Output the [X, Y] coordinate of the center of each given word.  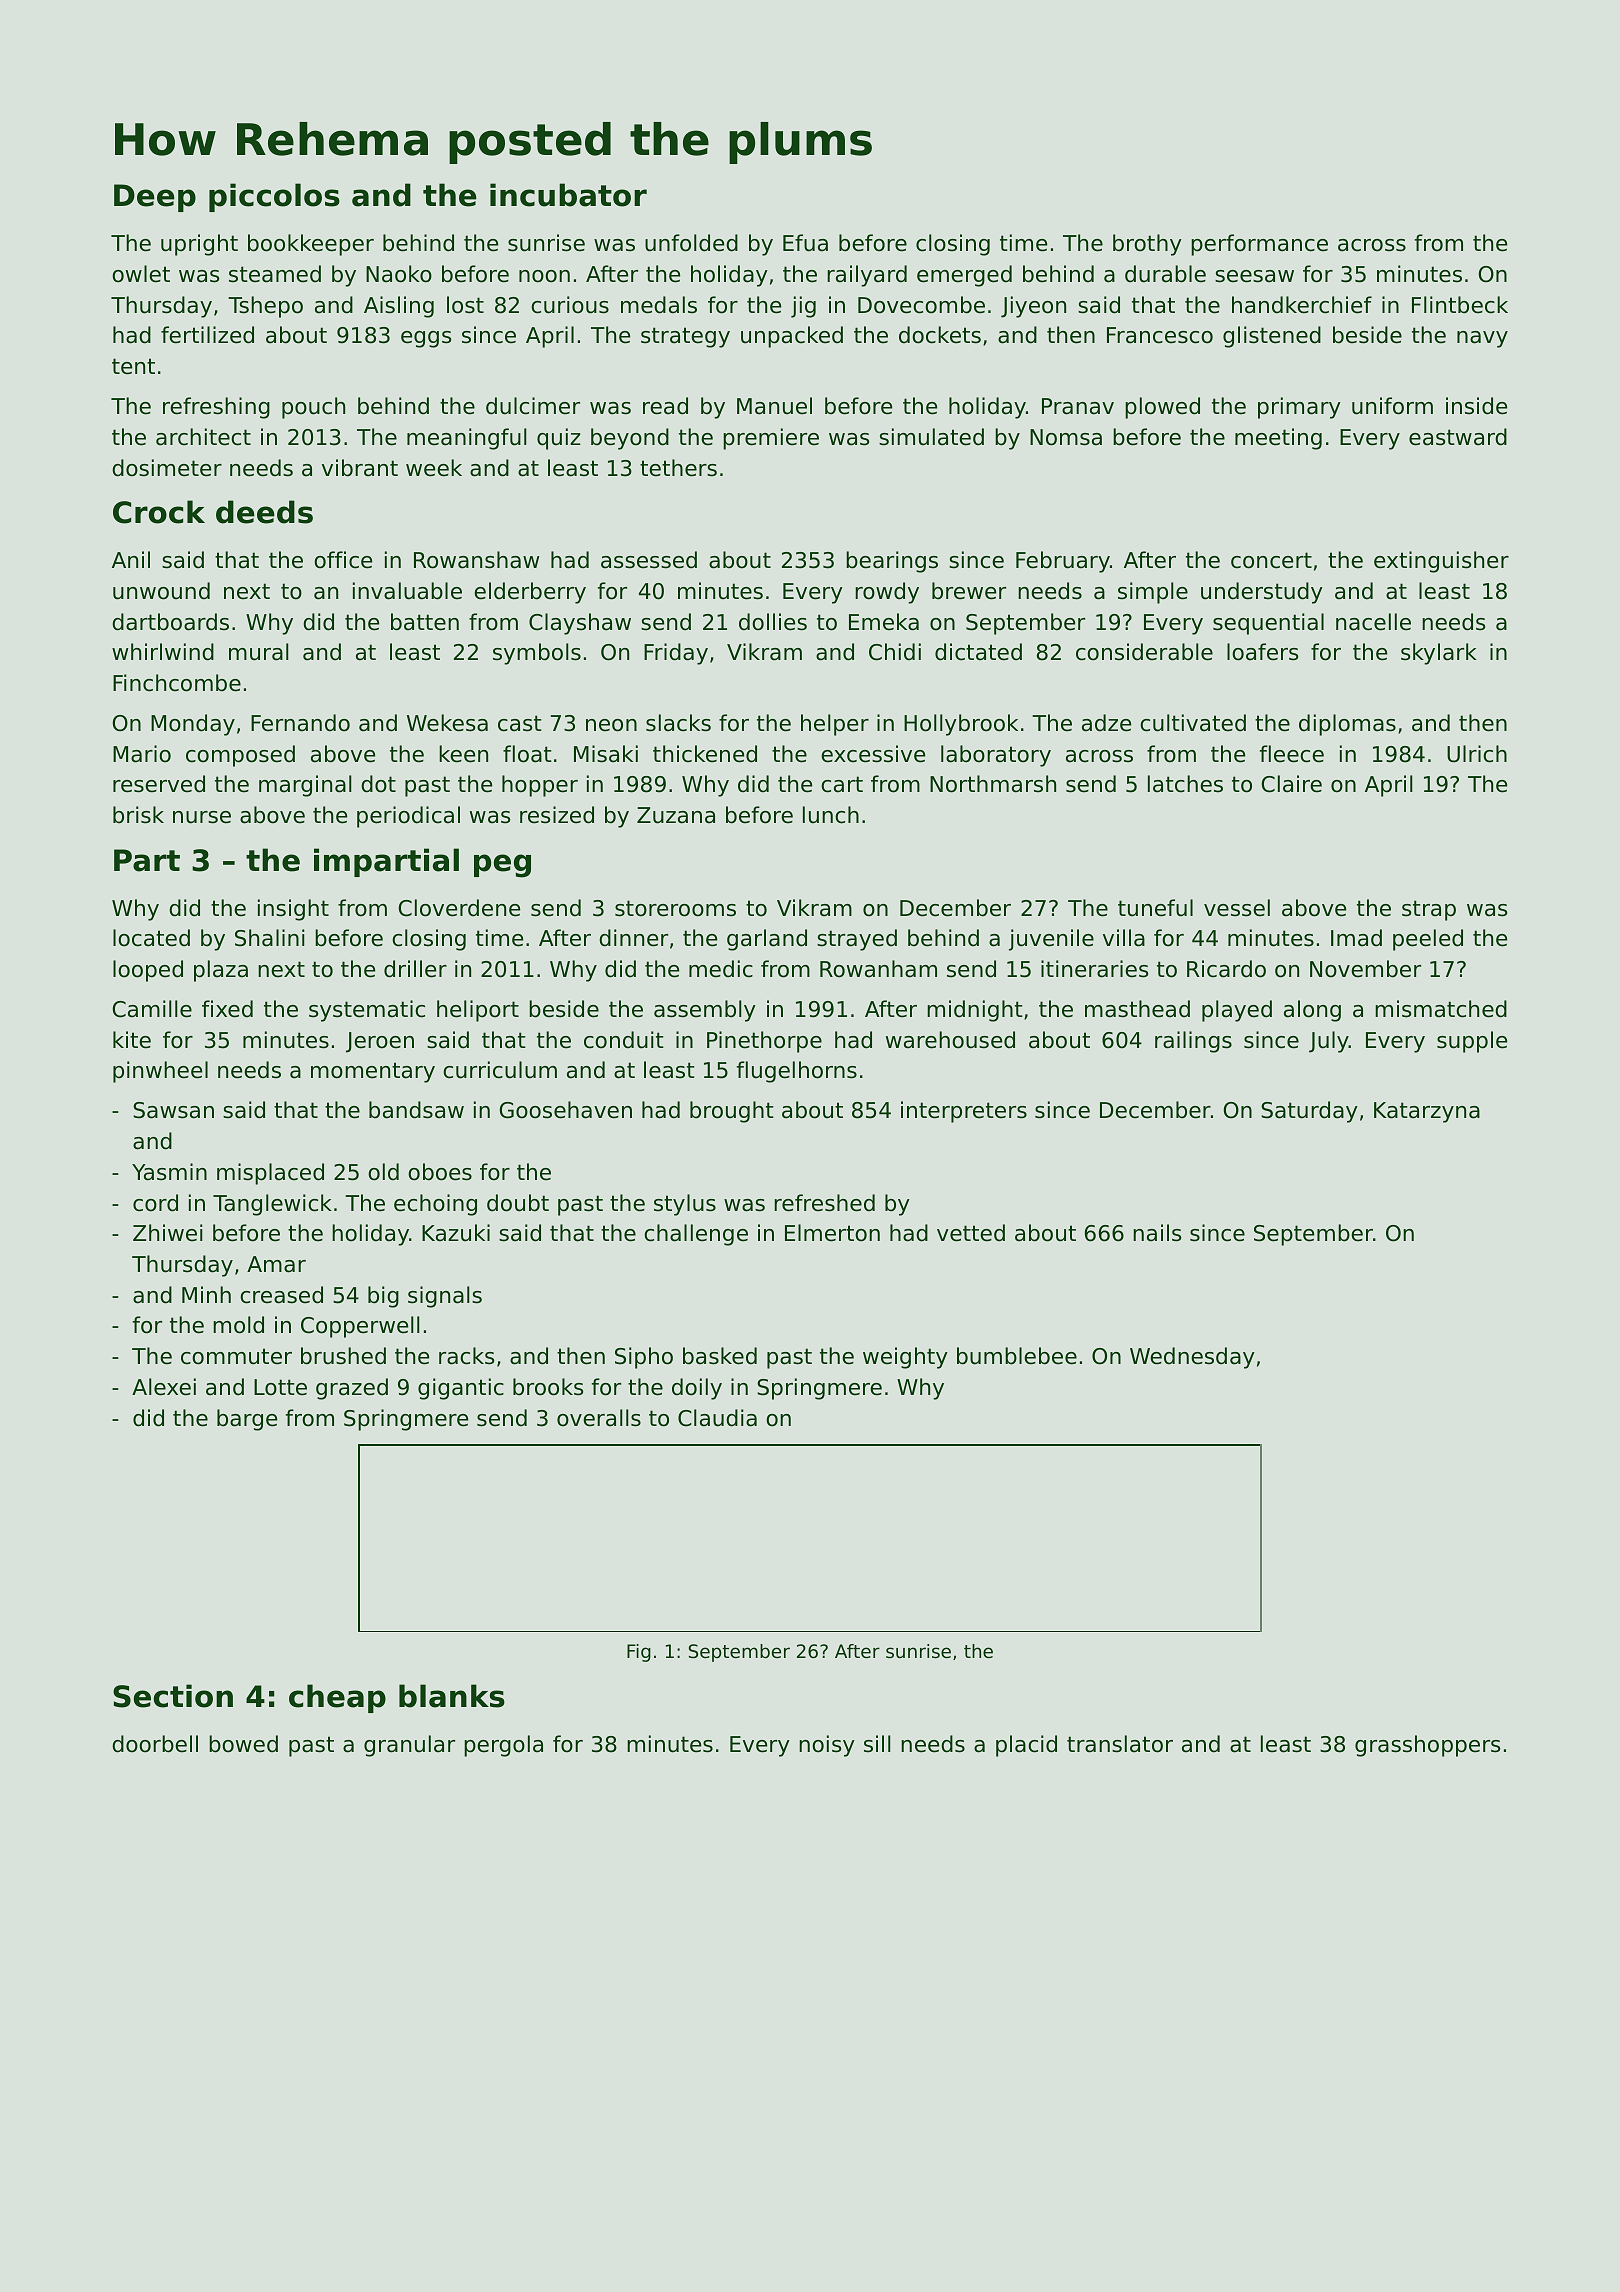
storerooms [675, 908]
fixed [227, 1009]
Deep [155, 198]
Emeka [884, 622]
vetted [971, 1233]
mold [238, 1325]
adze [1106, 723]
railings [1193, 1042]
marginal [305, 786]
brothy [1147, 245]
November [1365, 969]
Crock [159, 512]
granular [409, 1746]
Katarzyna [1427, 1112]
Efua [805, 243]
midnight [975, 1011]
